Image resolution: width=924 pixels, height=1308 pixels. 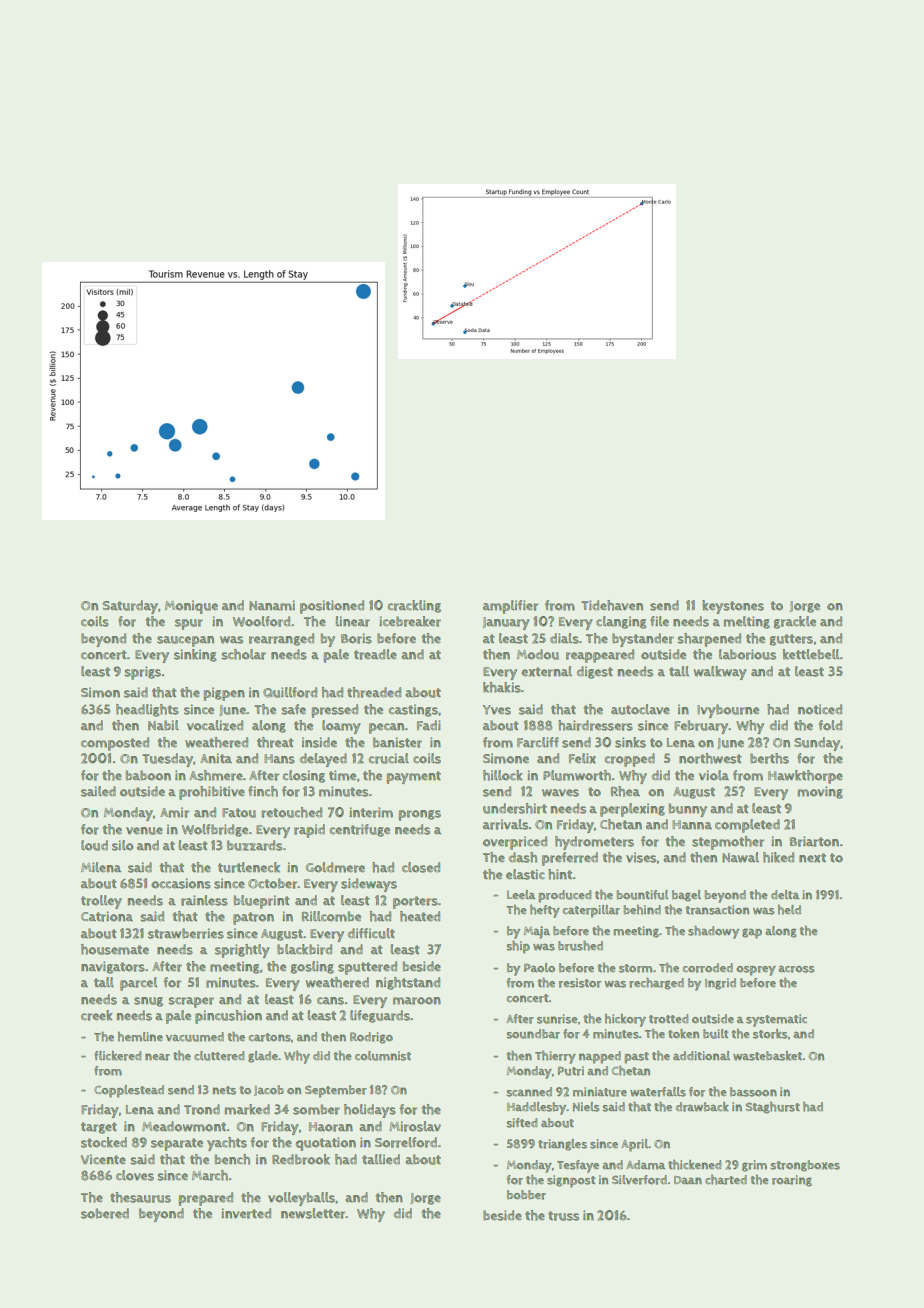 I want to click on shadowy, so click(x=713, y=932).
